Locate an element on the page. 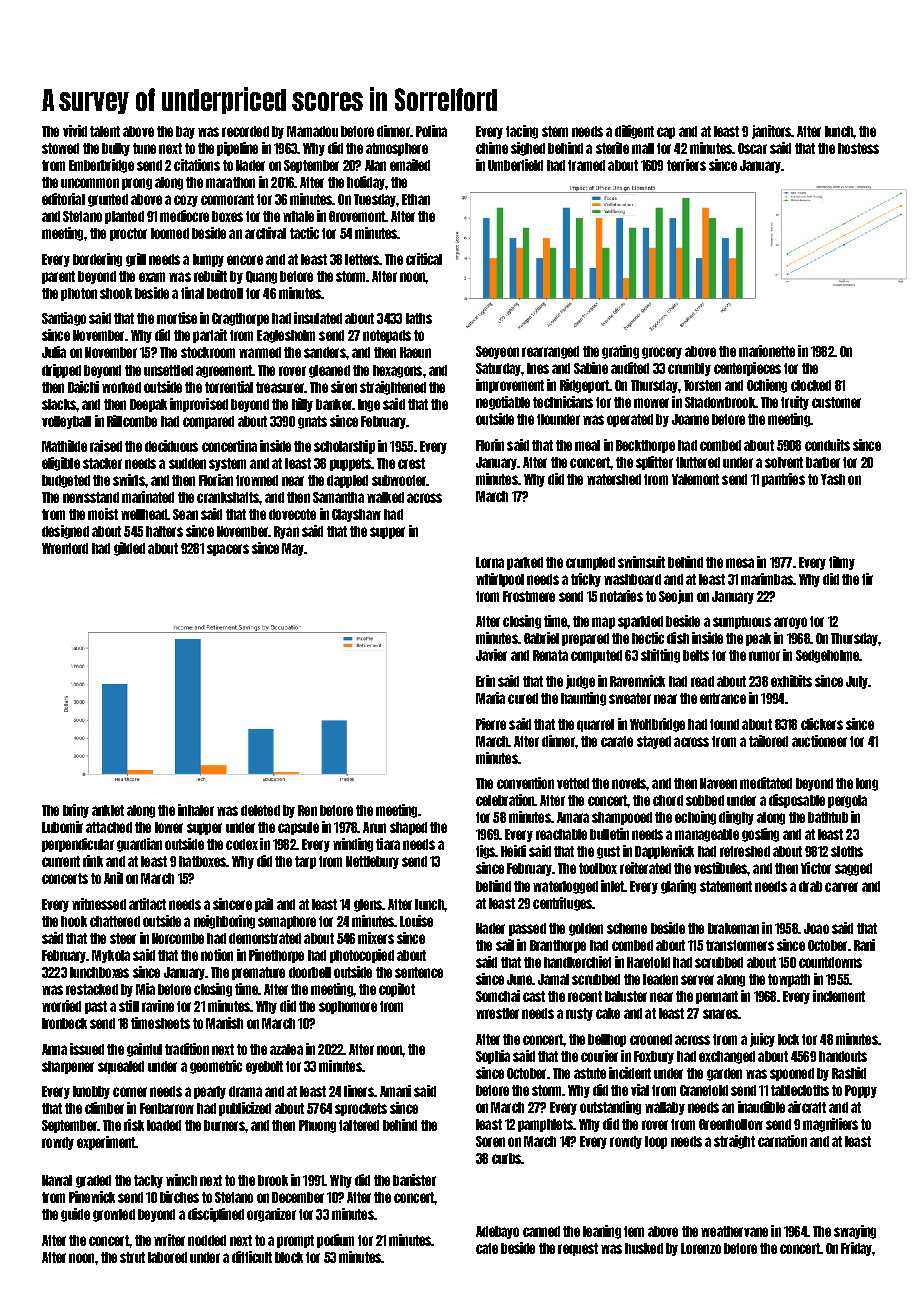 The width and height of the page is (924, 1308). organizer is located at coordinates (271, 1215).
